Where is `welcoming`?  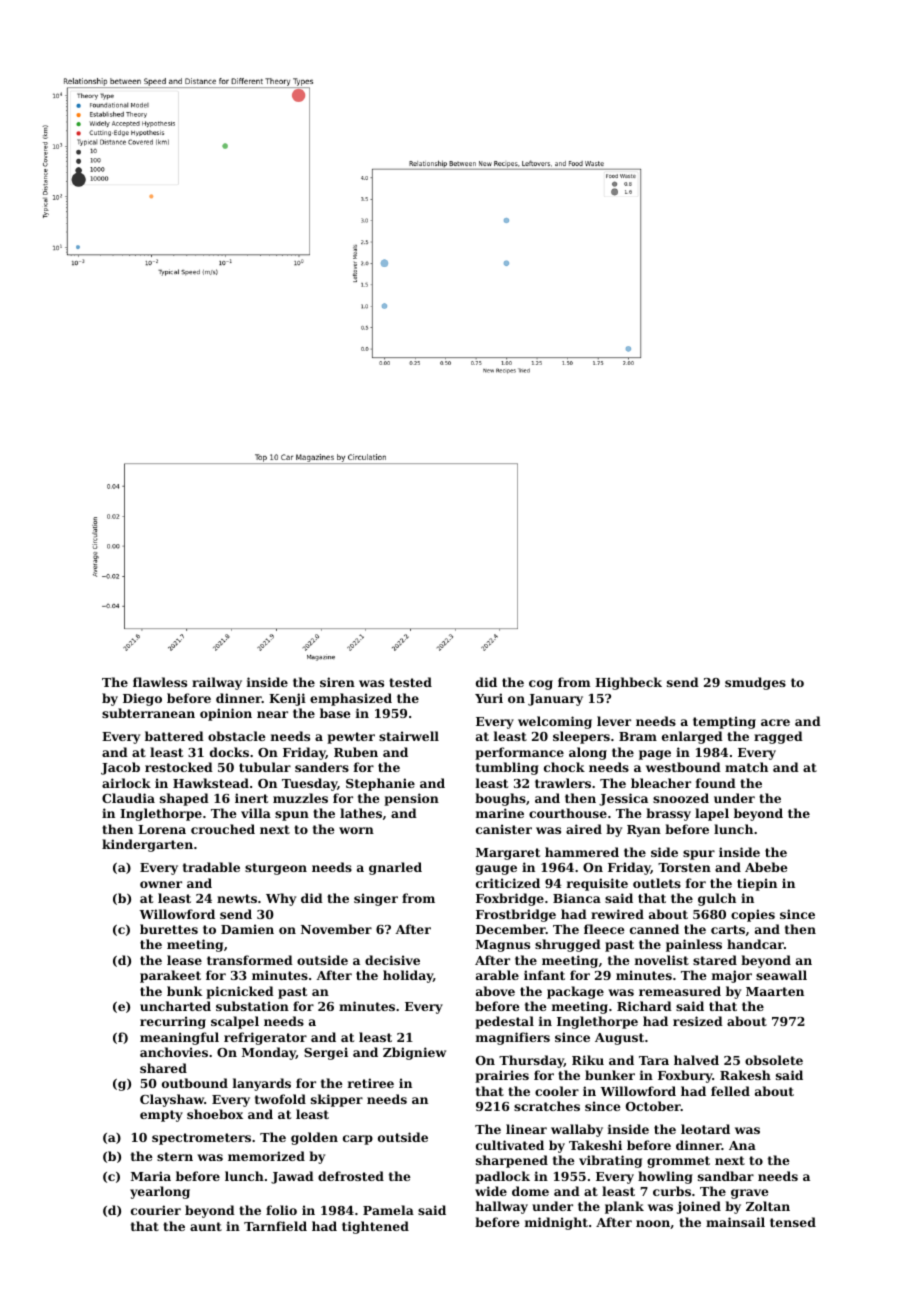 welcoming is located at coordinates (555, 722).
